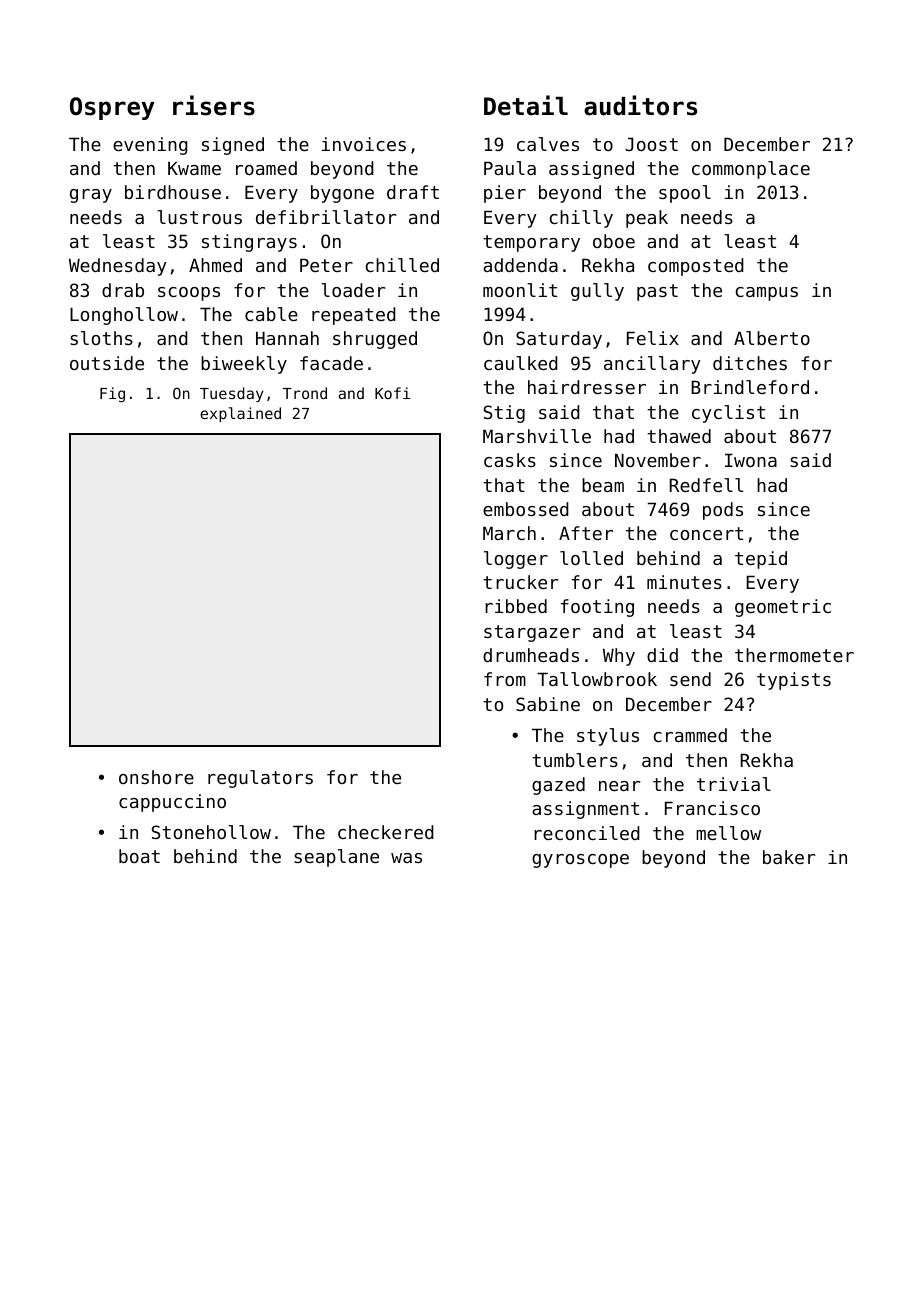 This page has width=924, height=1311. What do you see at coordinates (189, 294) in the page?
I see `scoops` at bounding box center [189, 294].
